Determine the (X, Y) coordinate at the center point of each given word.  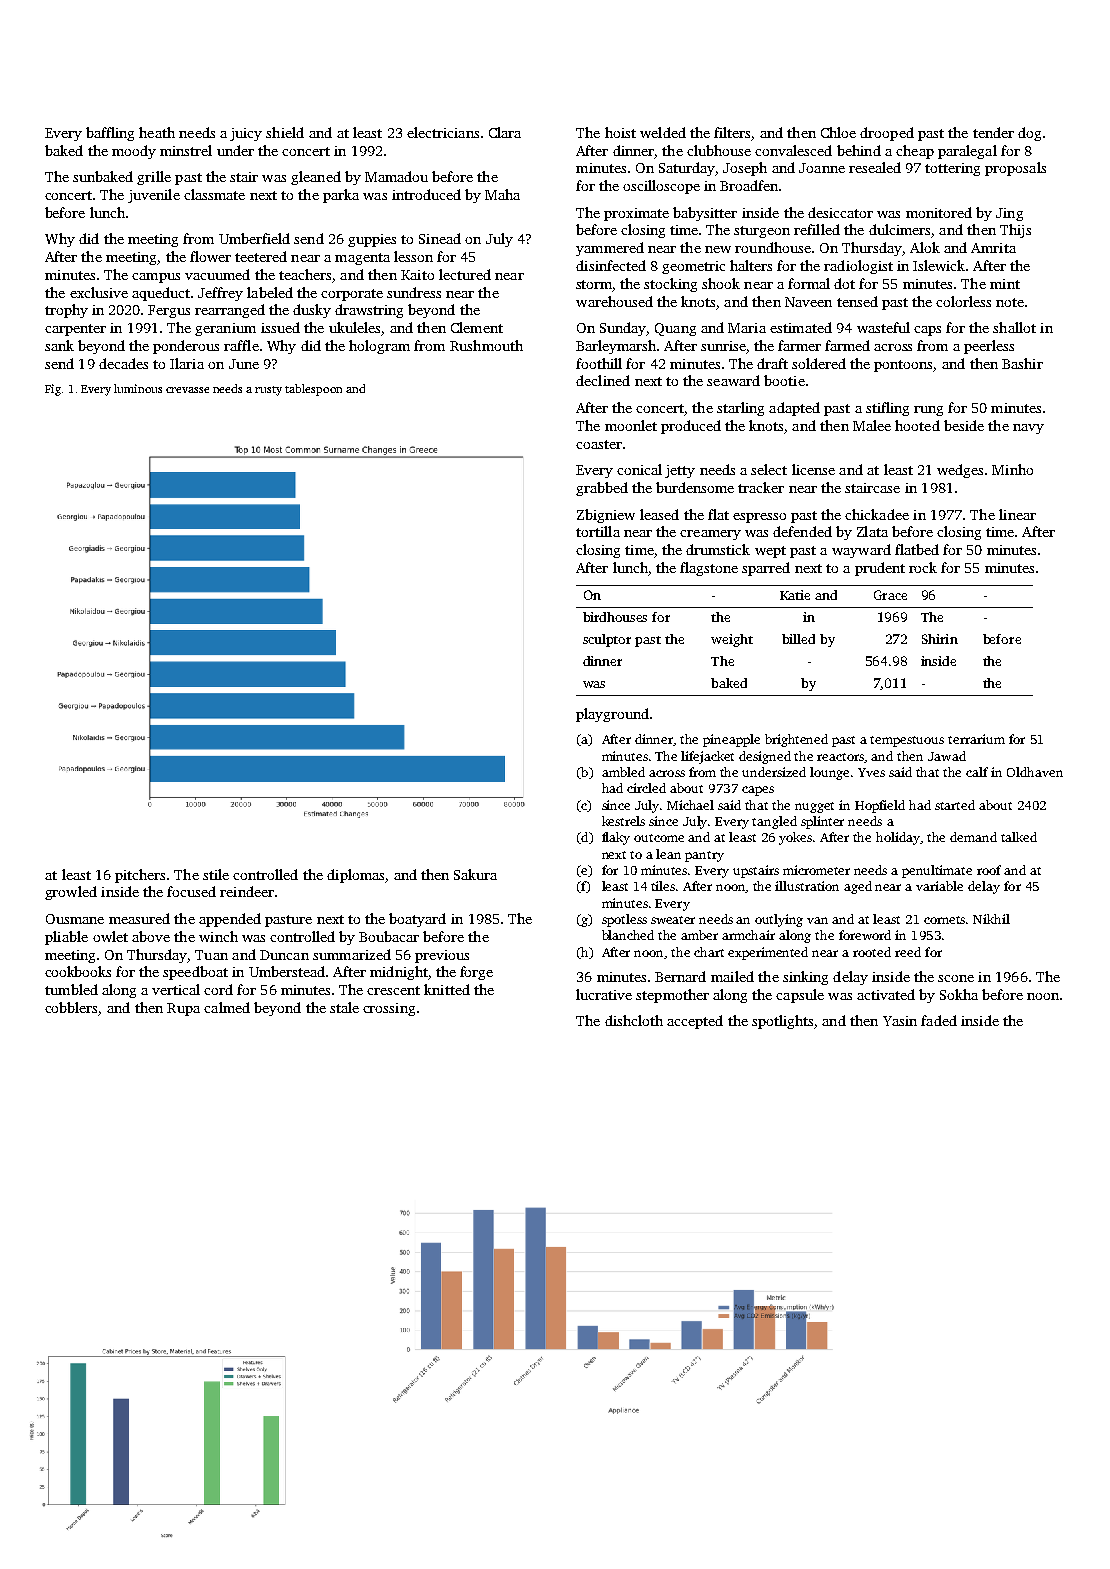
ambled (623, 772)
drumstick (718, 549)
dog (1029, 134)
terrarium (976, 739)
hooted (917, 425)
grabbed (602, 489)
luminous (138, 388)
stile (216, 874)
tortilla (598, 531)
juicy (246, 134)
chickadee (877, 514)
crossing (389, 1009)
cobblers (71, 1007)
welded (663, 132)
